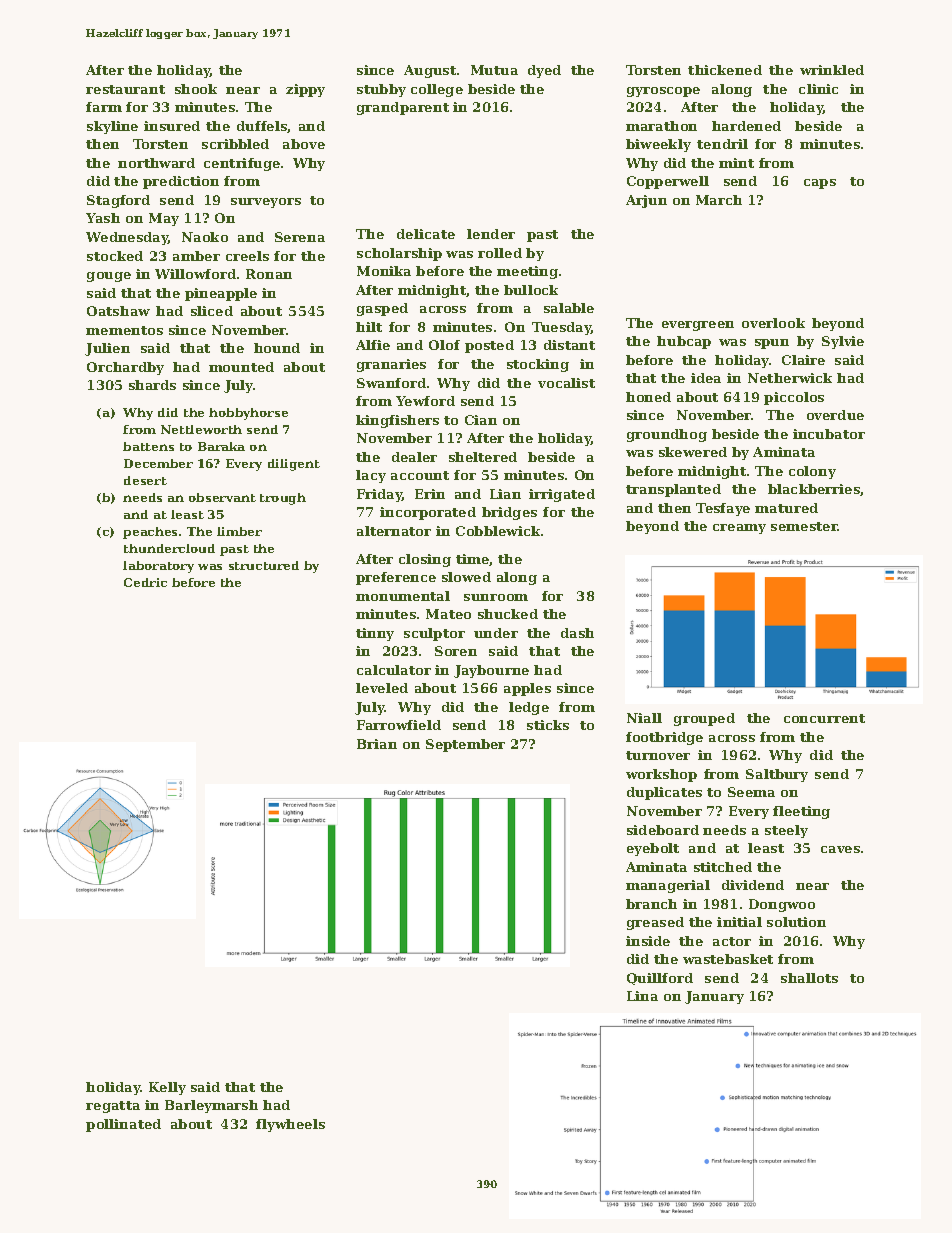  I want to click on Yash, so click(103, 218).
